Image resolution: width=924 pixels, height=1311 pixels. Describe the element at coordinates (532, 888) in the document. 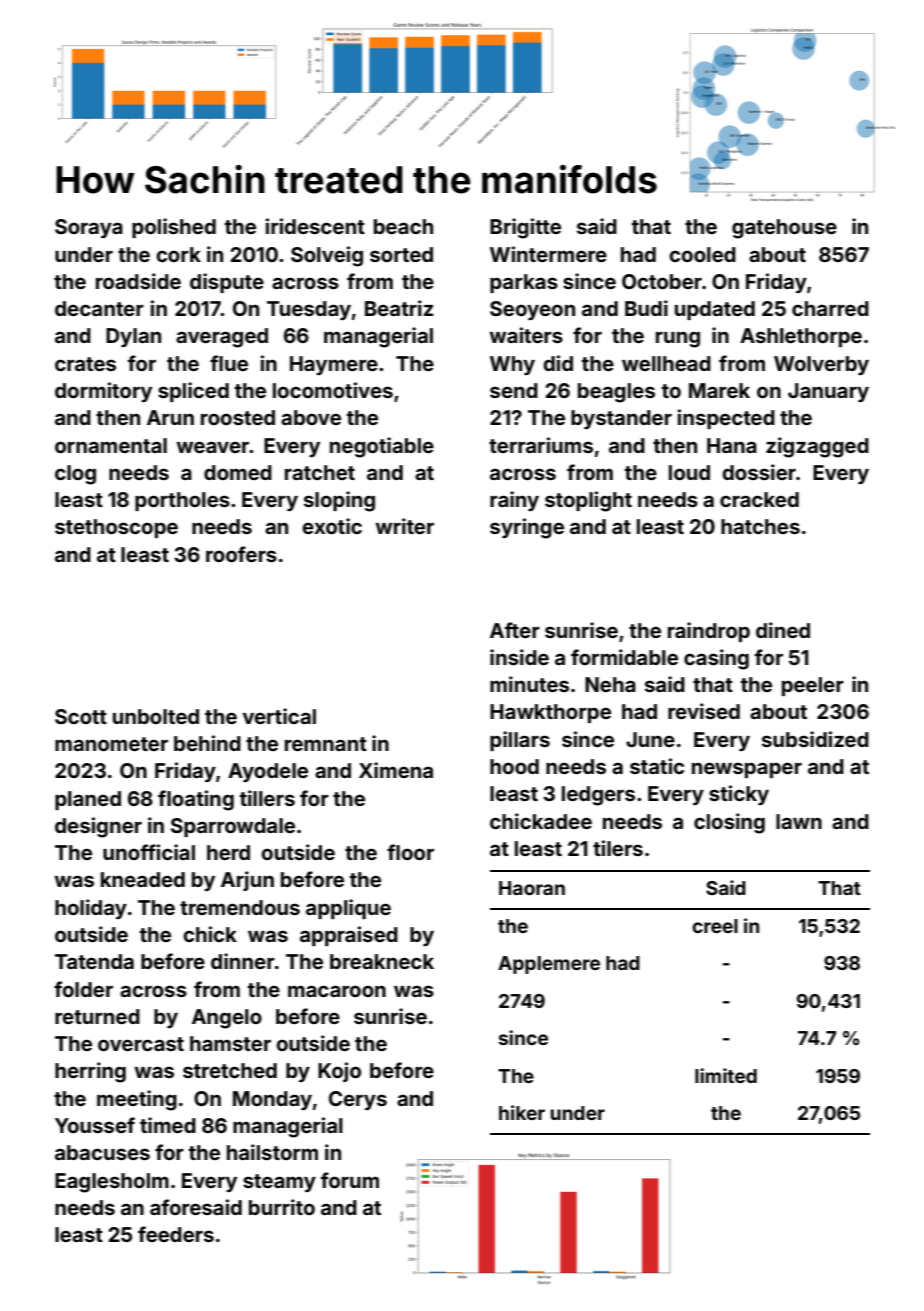

I see `Haoran` at that location.
